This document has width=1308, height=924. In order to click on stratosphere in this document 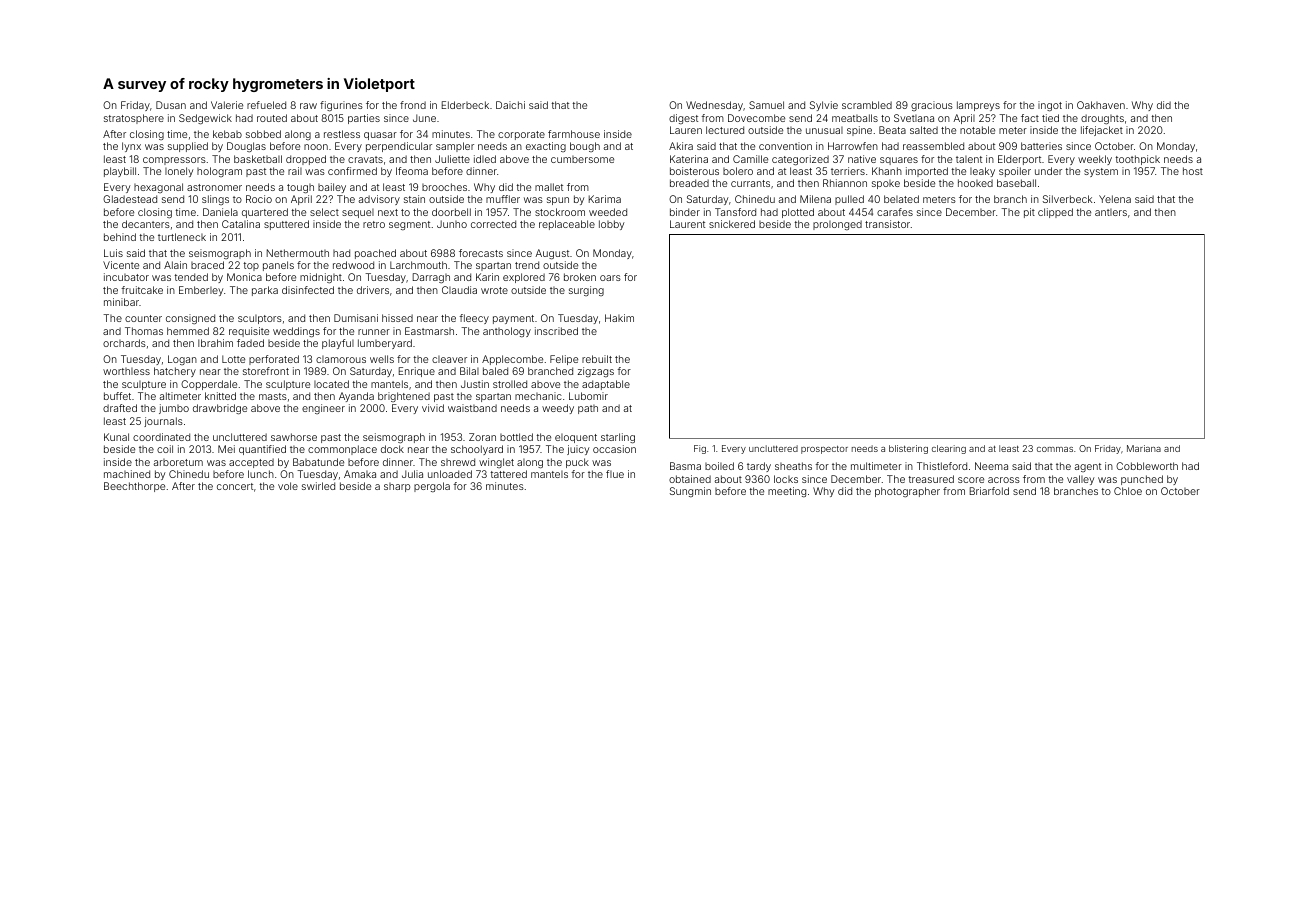, I will do `click(134, 119)`.
